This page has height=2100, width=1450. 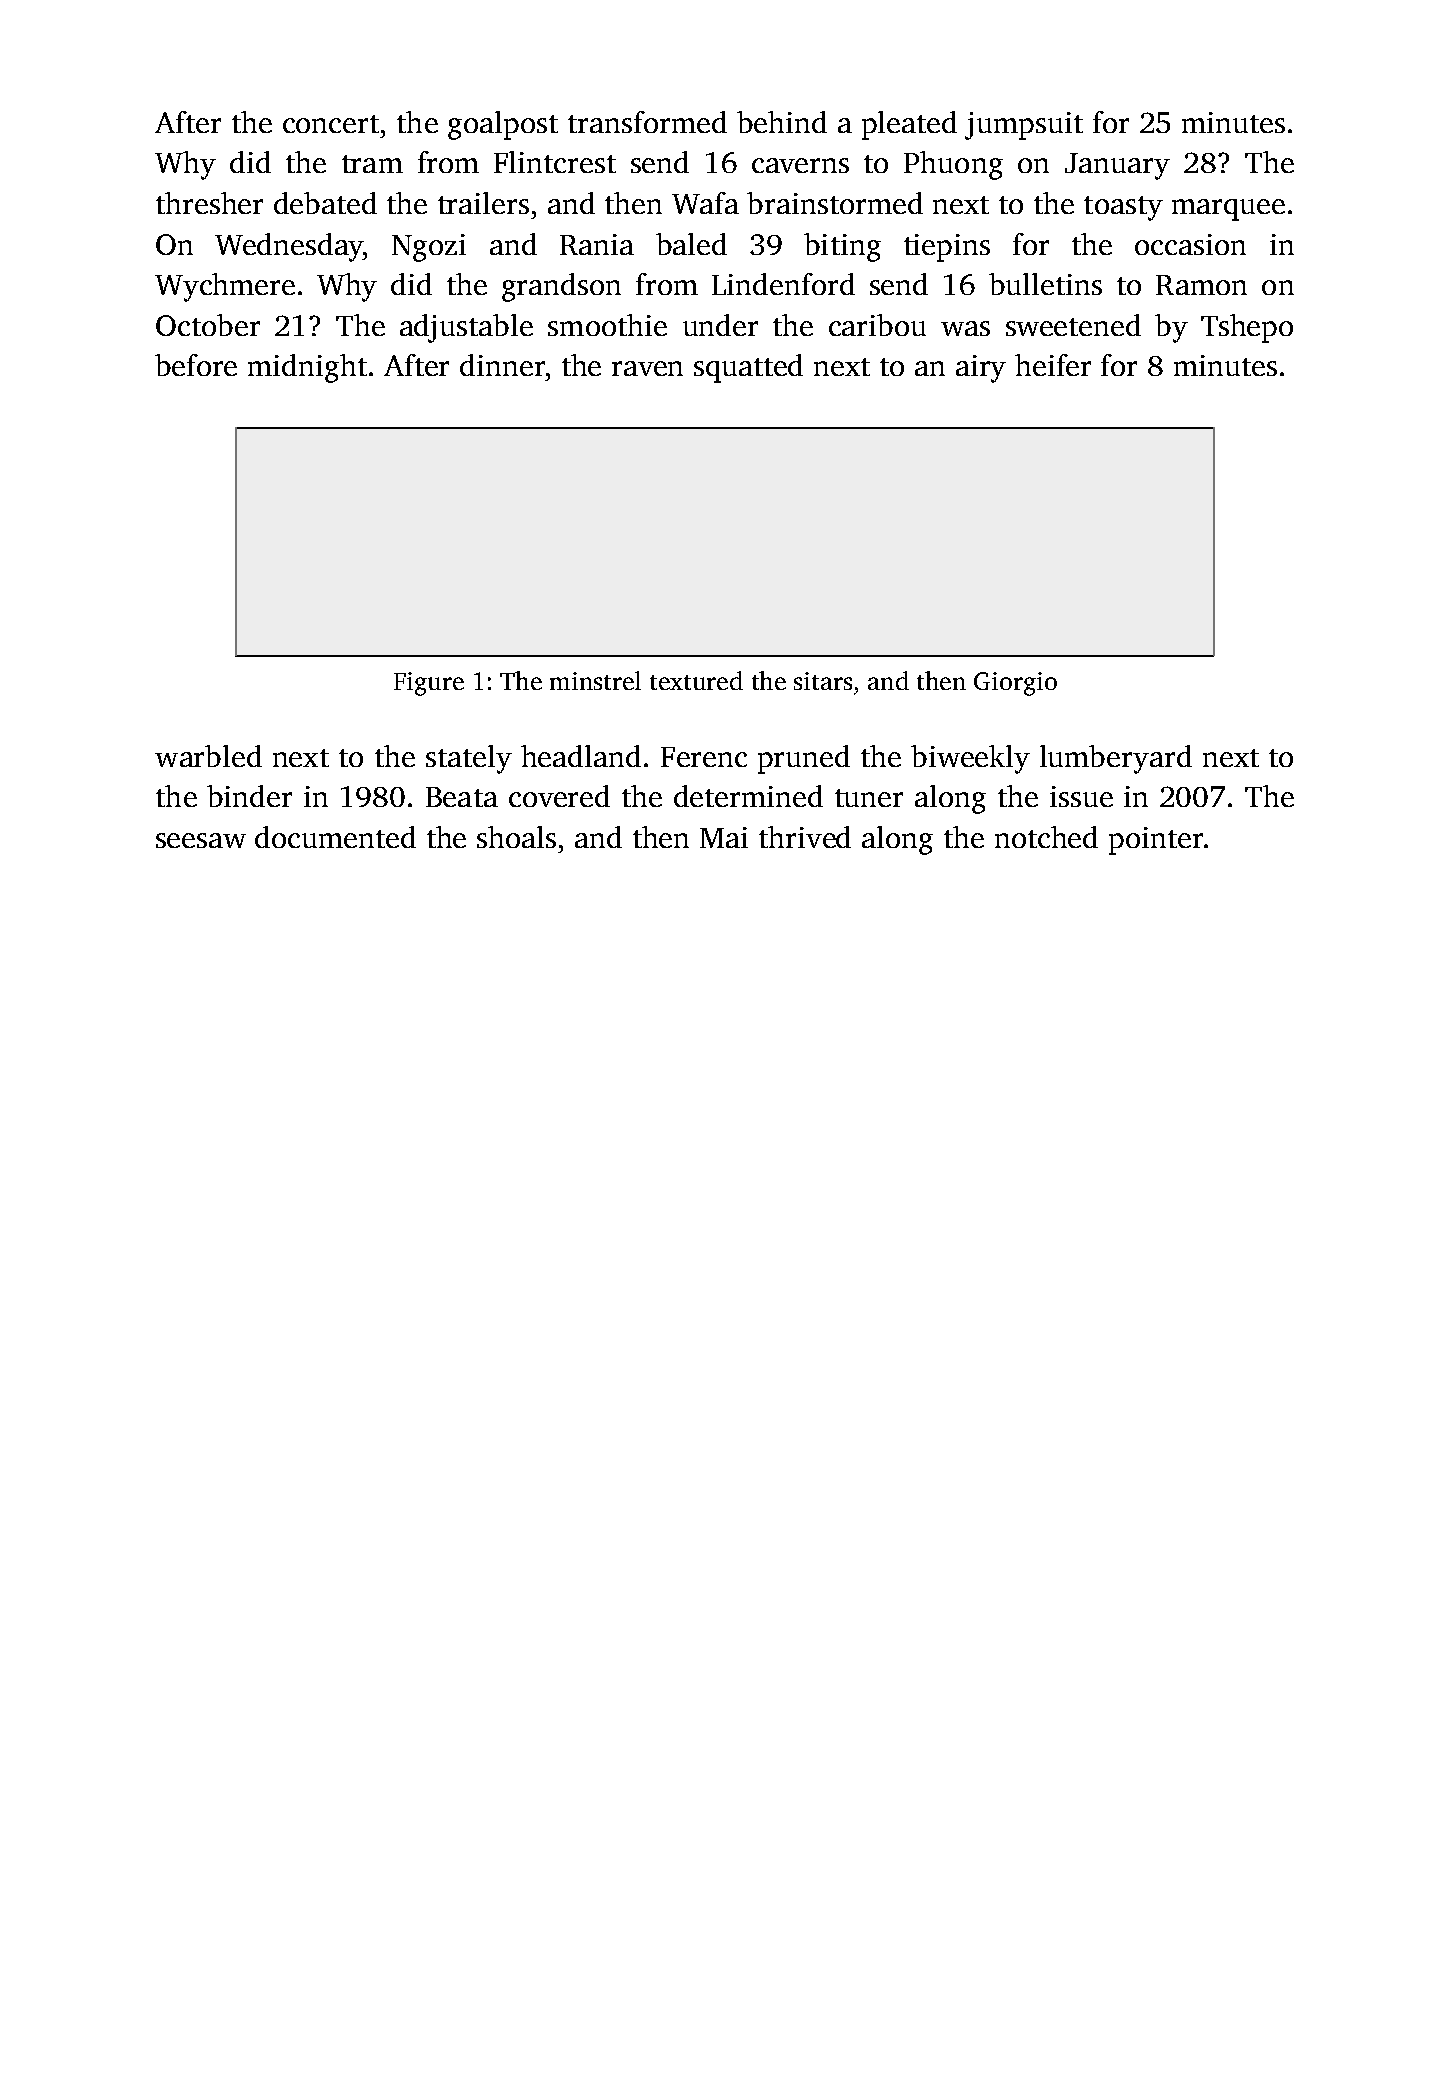 I want to click on before, so click(x=196, y=365).
